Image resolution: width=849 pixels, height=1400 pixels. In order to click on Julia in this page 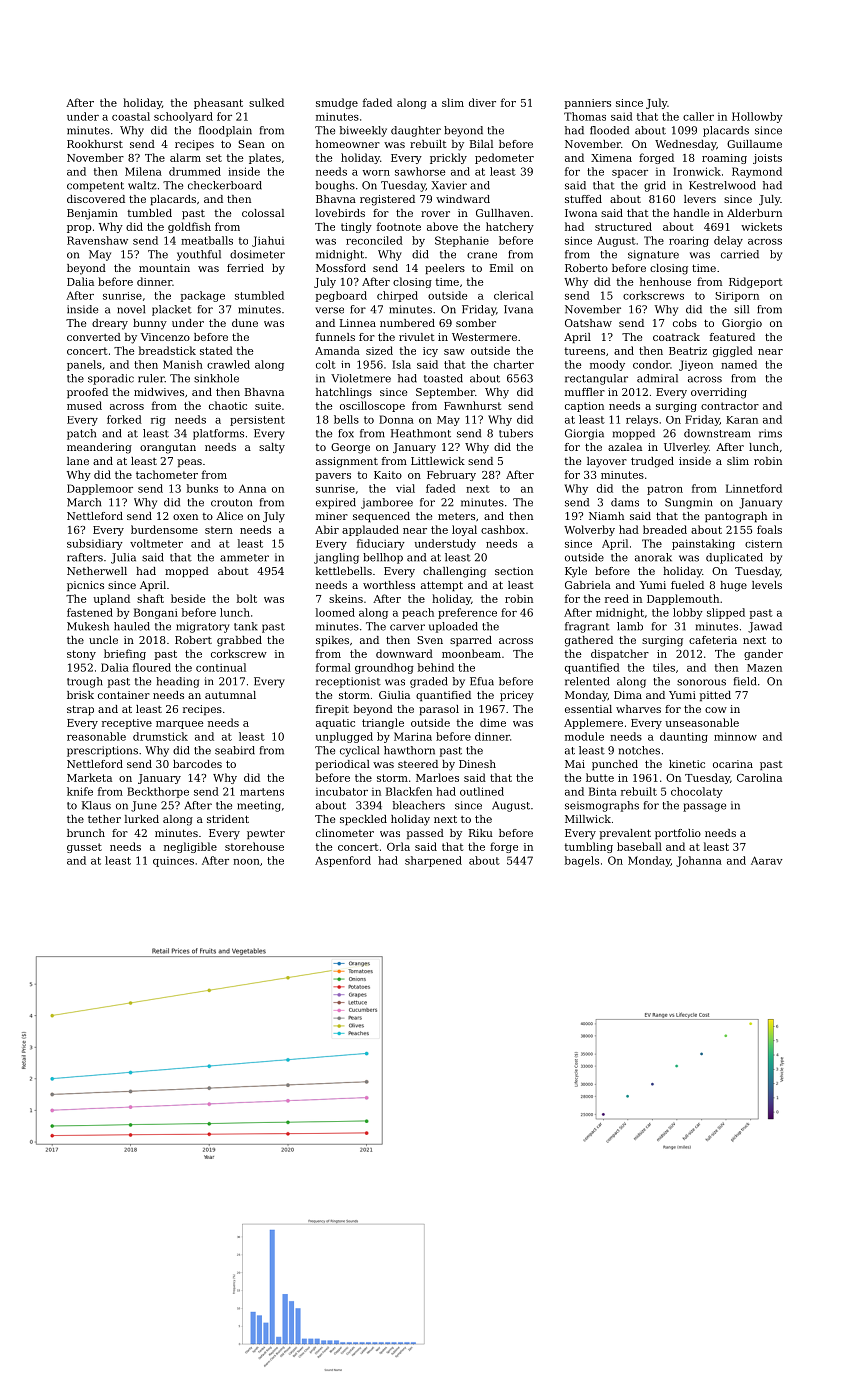, I will do `click(123, 558)`.
